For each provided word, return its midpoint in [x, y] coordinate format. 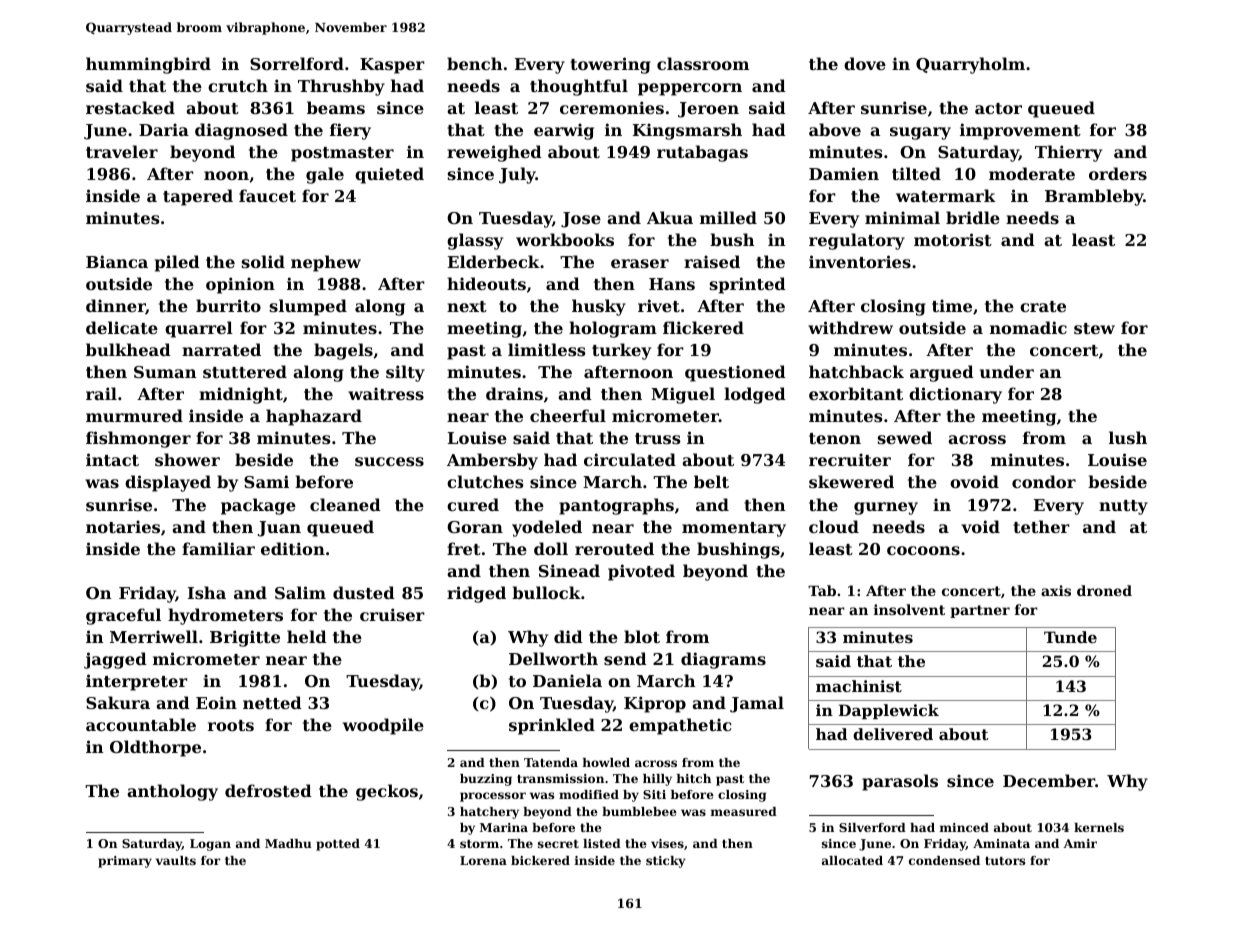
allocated [852, 860]
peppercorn [690, 89]
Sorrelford [297, 63]
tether [1041, 526]
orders [1118, 173]
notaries [123, 526]
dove [865, 63]
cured [473, 504]
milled [728, 217]
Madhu [288, 843]
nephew [326, 263]
